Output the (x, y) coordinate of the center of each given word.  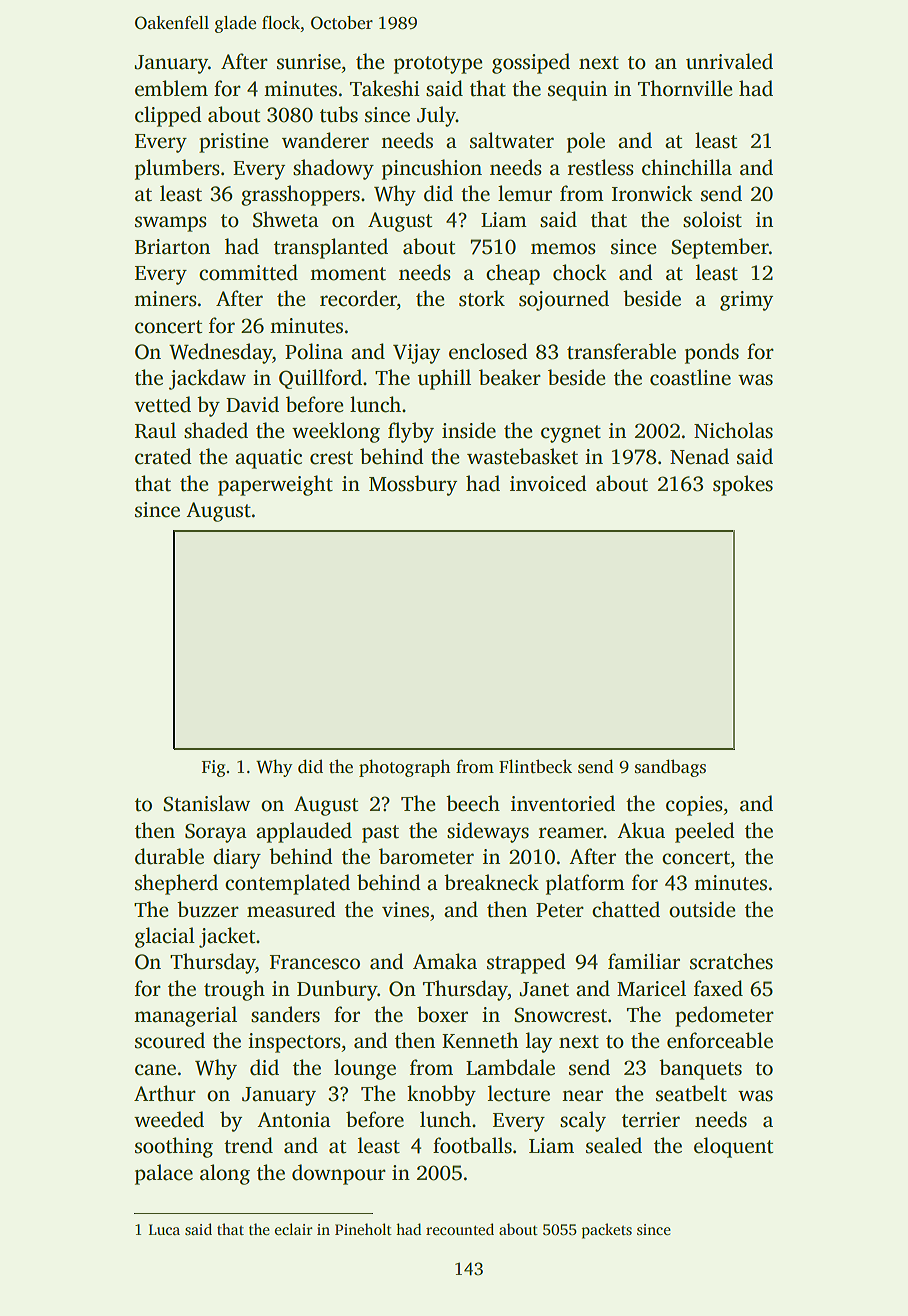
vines (405, 910)
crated (163, 456)
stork (482, 298)
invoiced (548, 483)
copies (694, 806)
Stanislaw (206, 803)
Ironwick (652, 193)
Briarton (172, 247)
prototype (438, 65)
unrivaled (729, 61)
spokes (743, 485)
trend (248, 1145)
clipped (168, 116)
